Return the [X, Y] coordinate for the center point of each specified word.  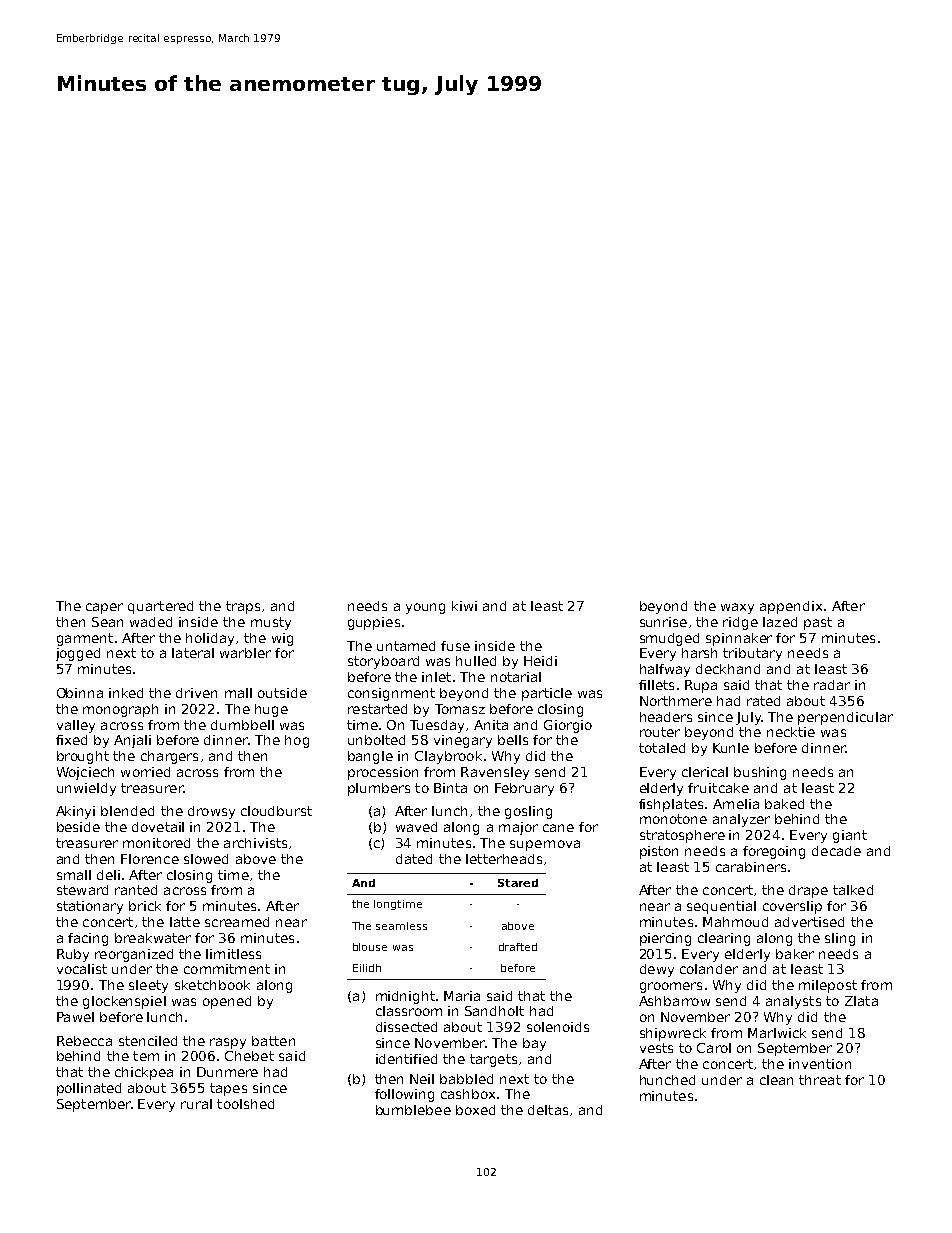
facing [88, 939]
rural [196, 1104]
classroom [409, 1011]
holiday [210, 639]
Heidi [540, 661]
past [818, 623]
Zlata [861, 1001]
